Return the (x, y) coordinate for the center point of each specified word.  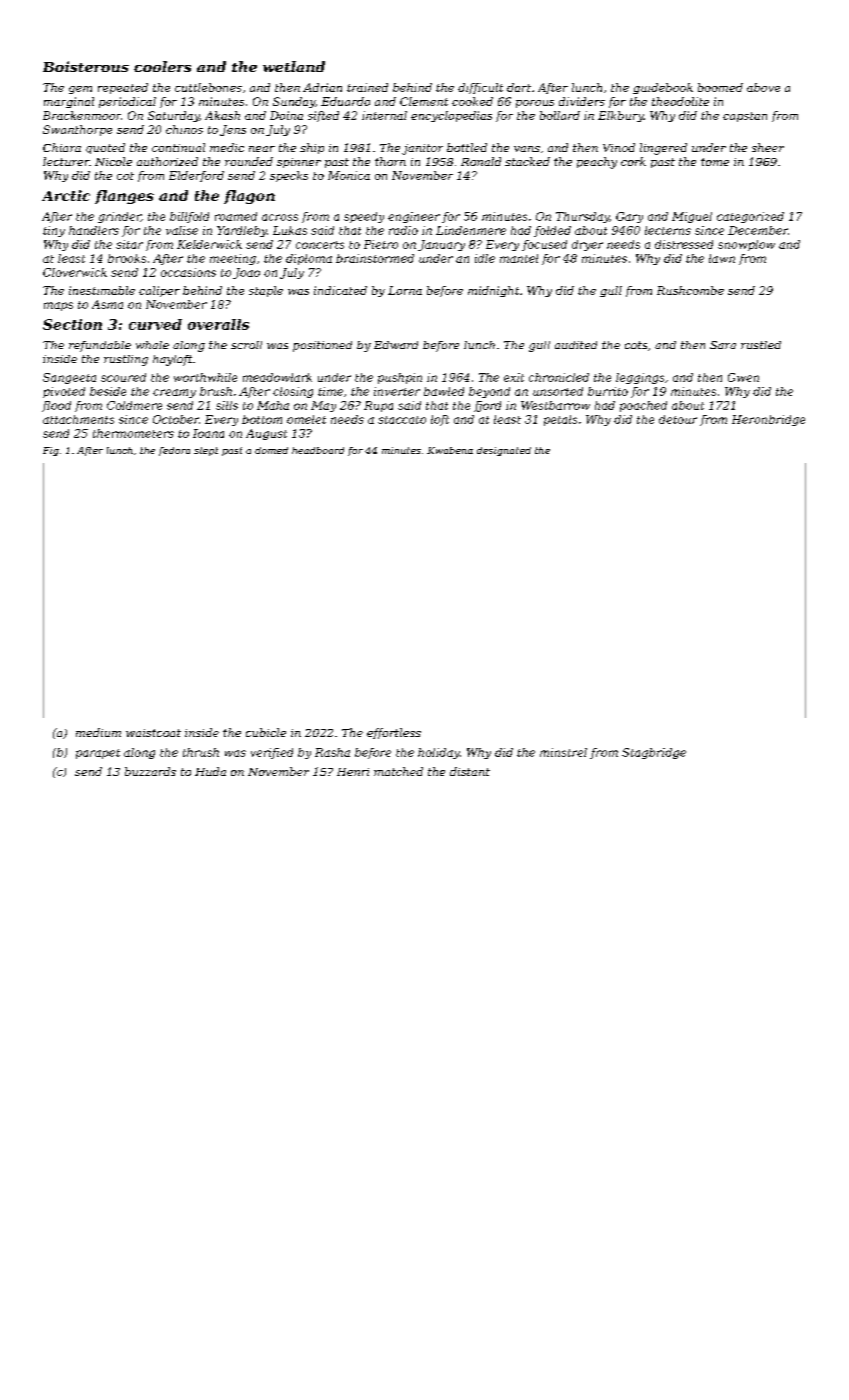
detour (678, 419)
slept (206, 451)
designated (504, 451)
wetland (294, 66)
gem (80, 90)
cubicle (266, 732)
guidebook (663, 88)
